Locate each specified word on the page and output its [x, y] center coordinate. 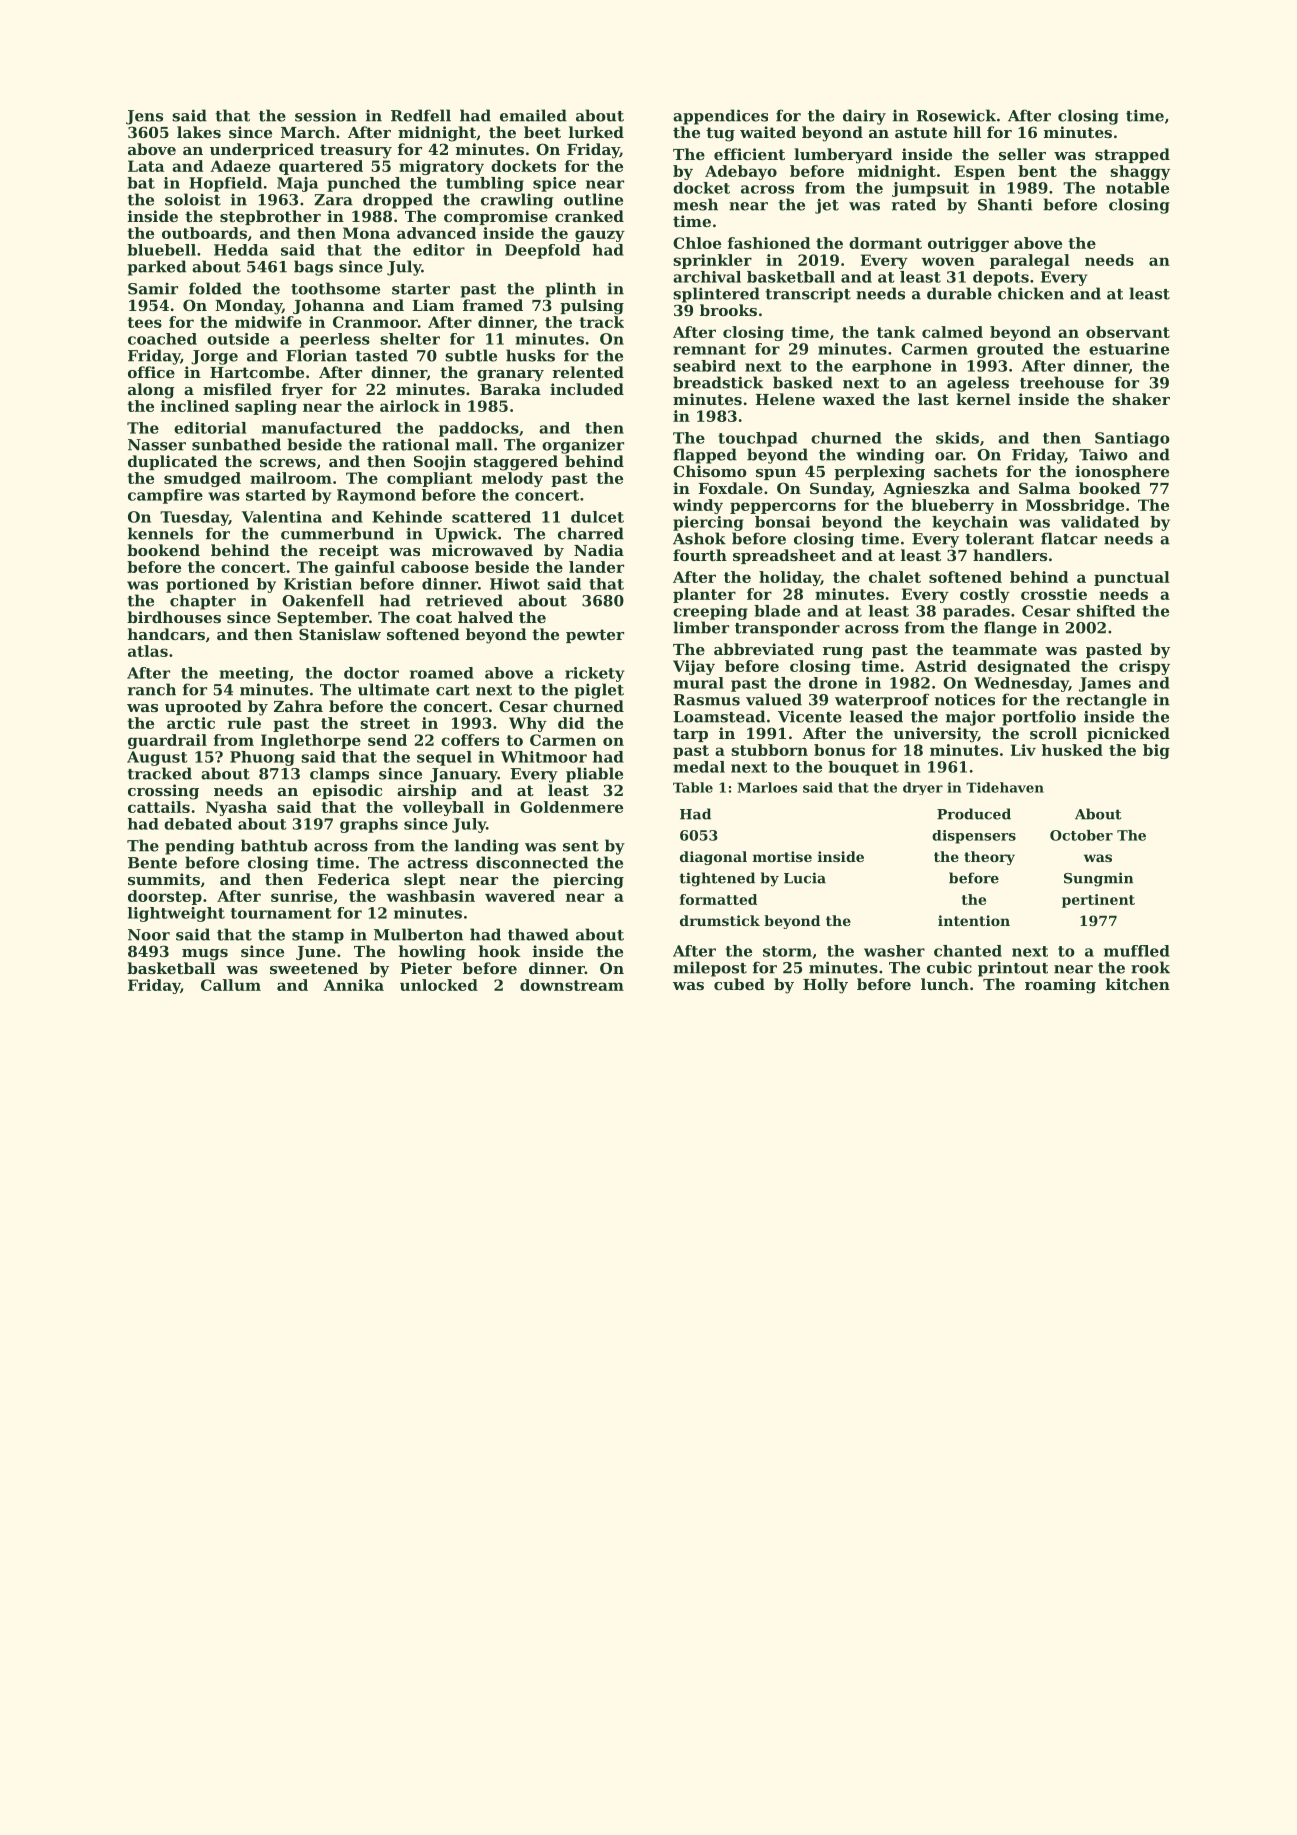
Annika [353, 985]
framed [493, 305]
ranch [152, 689]
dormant [885, 243]
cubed [739, 984]
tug [720, 134]
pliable [594, 775]
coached [162, 339]
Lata [146, 166]
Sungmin [1098, 879]
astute [921, 132]
